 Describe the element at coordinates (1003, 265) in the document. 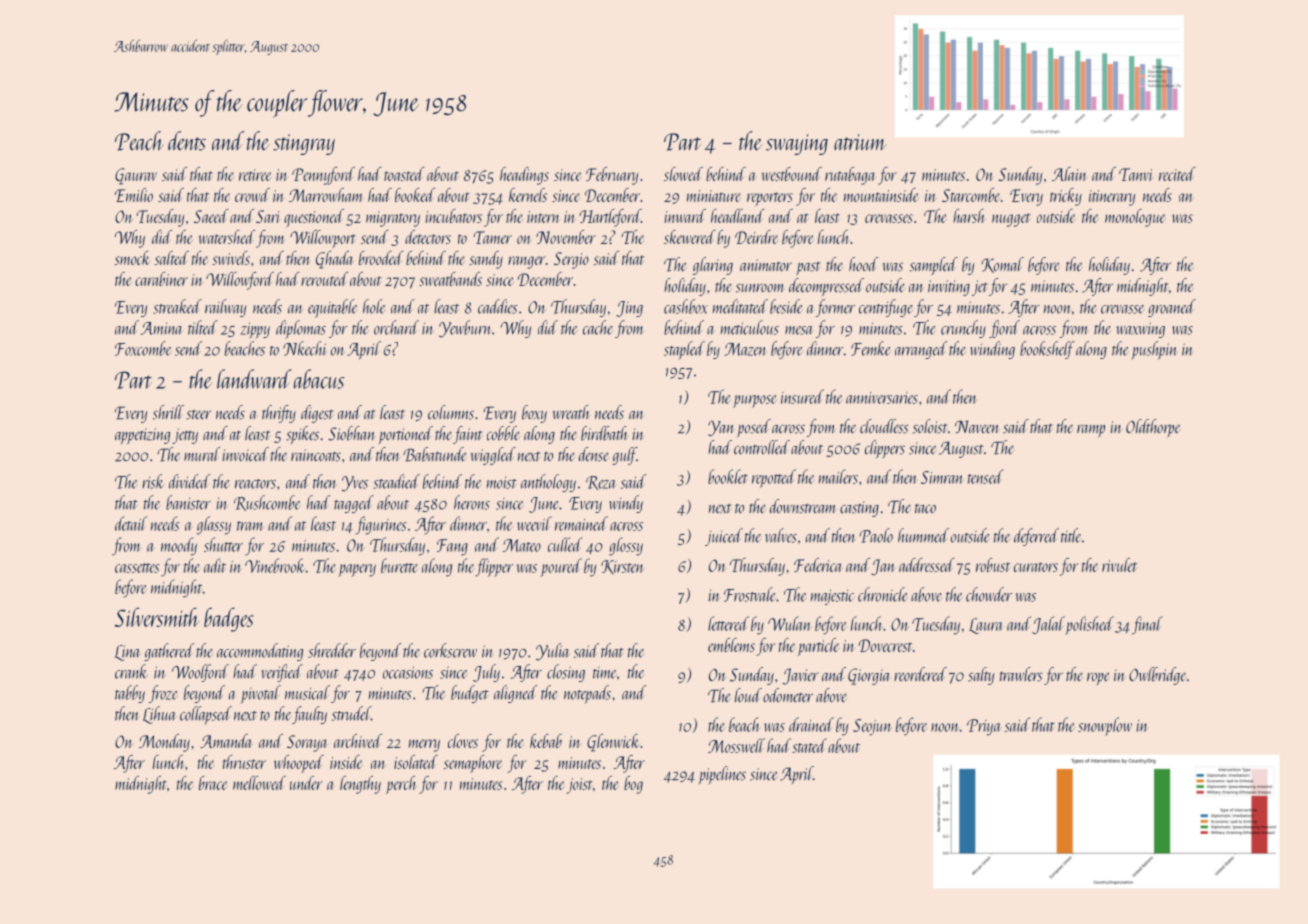

I see `Komal` at that location.
